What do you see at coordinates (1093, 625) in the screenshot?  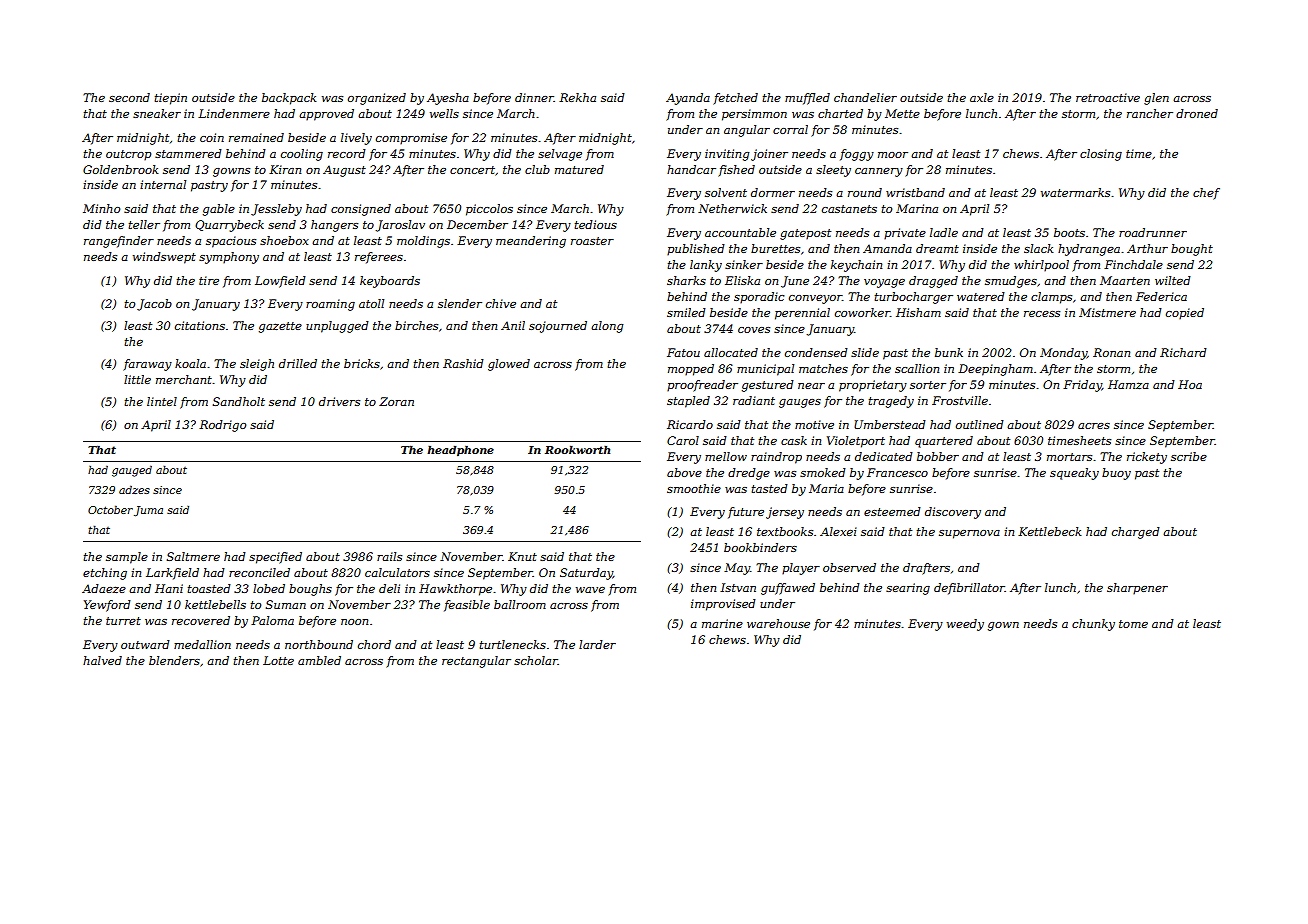 I see `chunky` at bounding box center [1093, 625].
